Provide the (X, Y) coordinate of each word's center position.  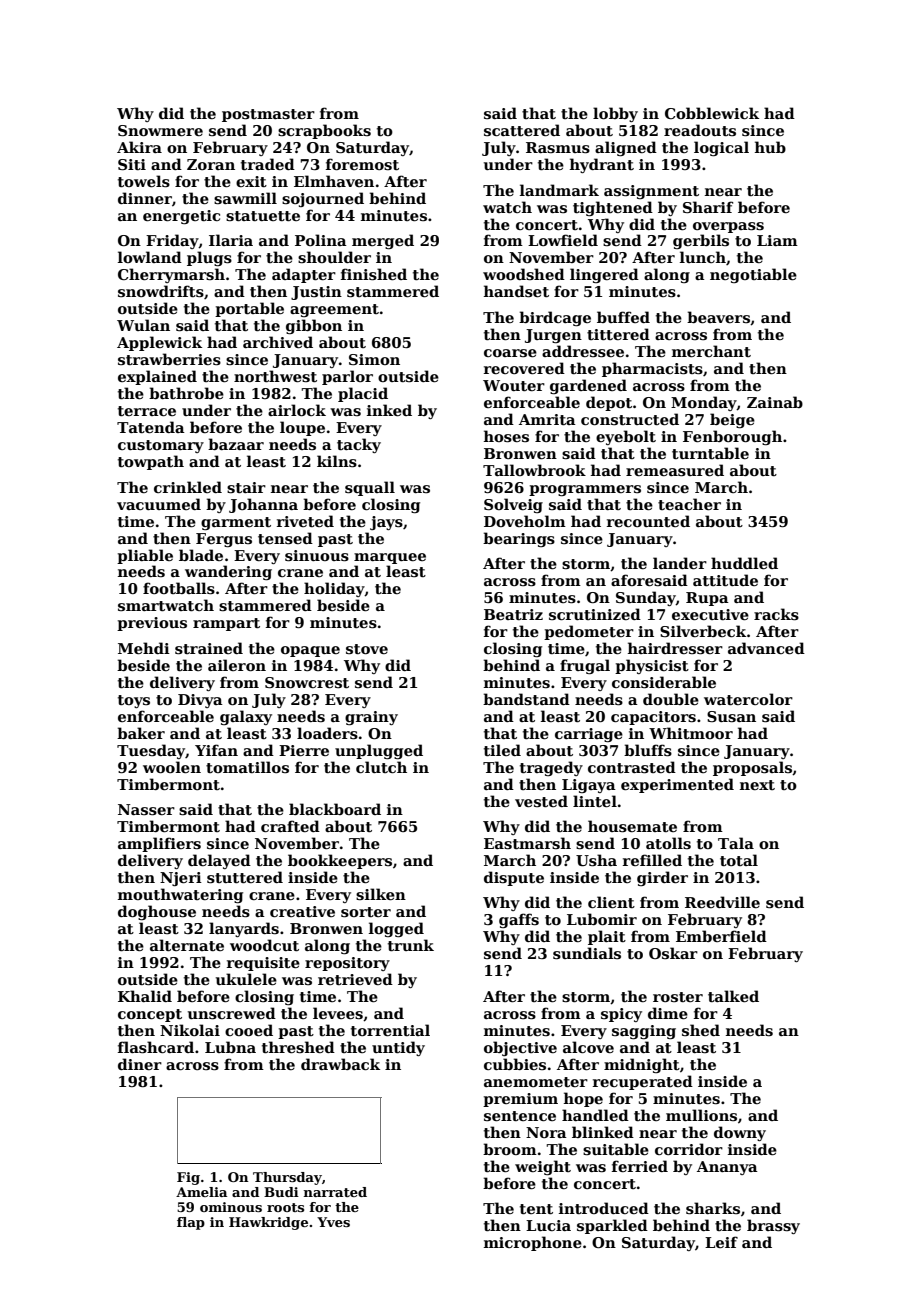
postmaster (268, 115)
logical (721, 148)
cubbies (515, 1064)
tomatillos (247, 767)
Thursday (287, 1178)
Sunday (646, 598)
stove (367, 649)
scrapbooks (324, 131)
